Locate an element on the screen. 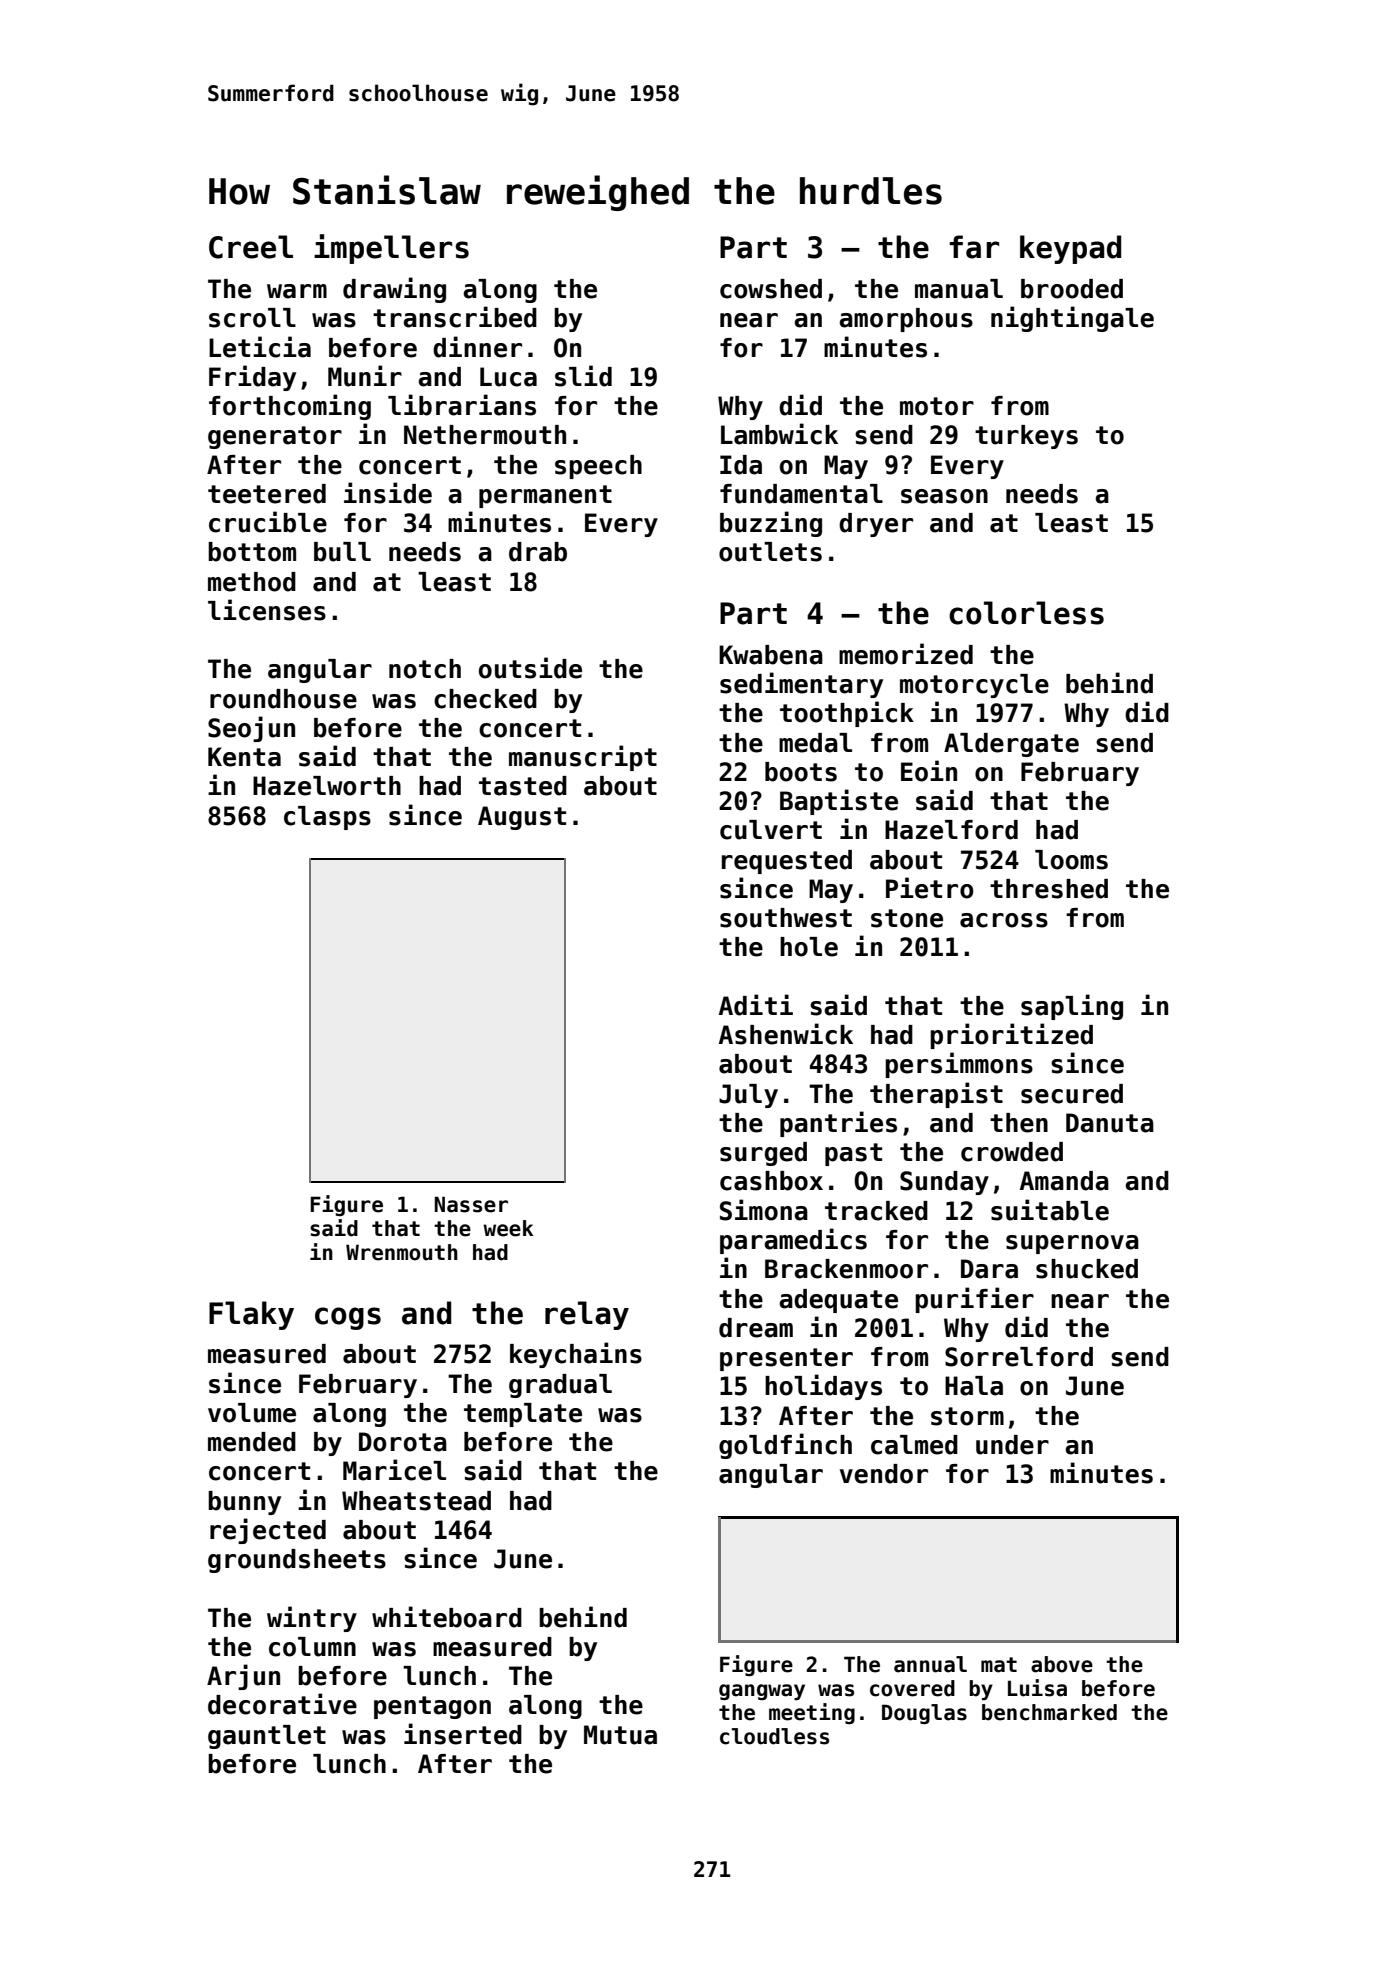 This screenshot has width=1386, height=1969. holidays is located at coordinates (823, 1387).
